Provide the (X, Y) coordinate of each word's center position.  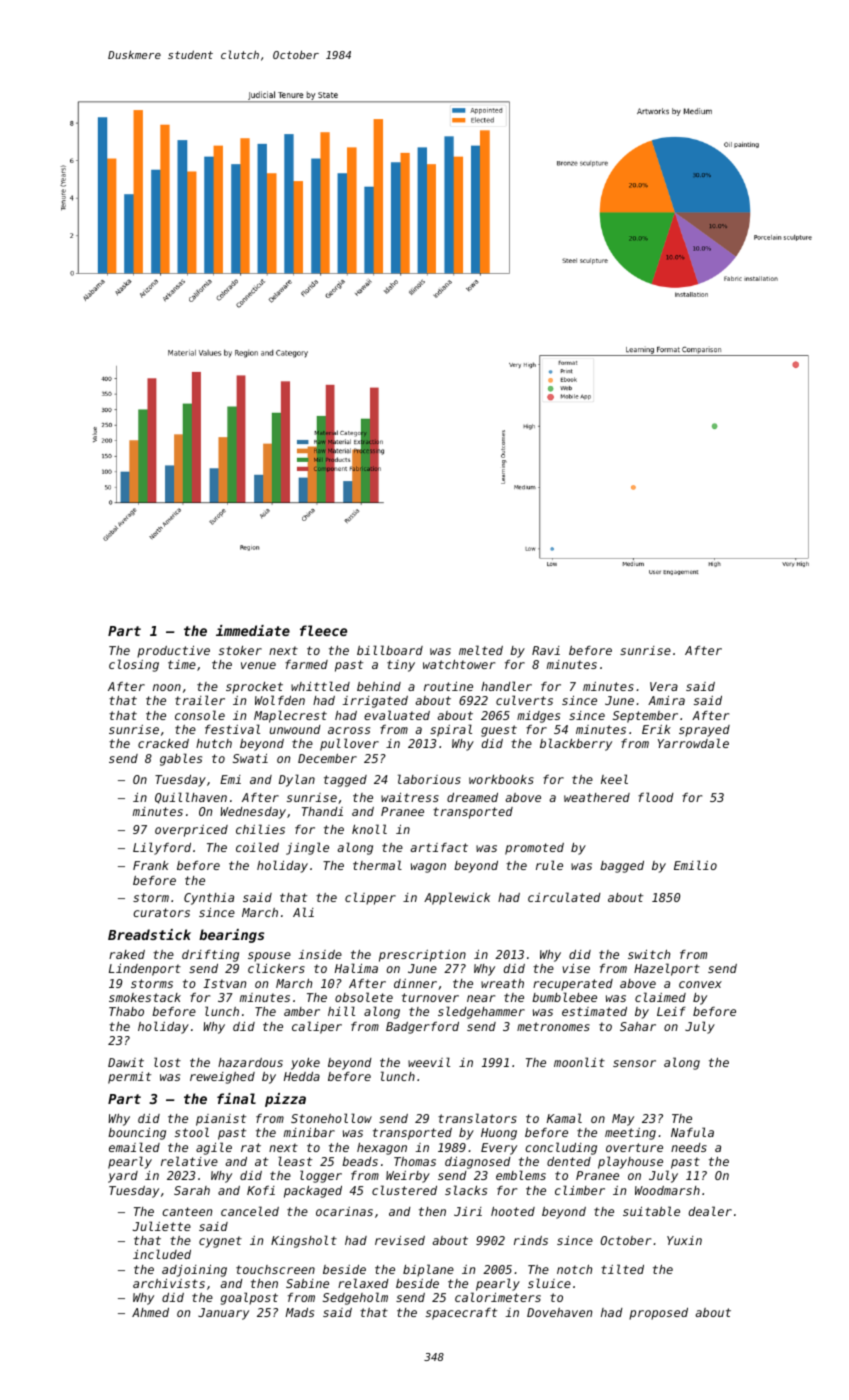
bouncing (137, 1134)
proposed (658, 1314)
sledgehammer (481, 1012)
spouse (269, 957)
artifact (439, 847)
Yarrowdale (693, 743)
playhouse (630, 1162)
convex (700, 984)
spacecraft (461, 1314)
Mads (300, 1312)
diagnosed (478, 1163)
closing (134, 665)
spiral (451, 730)
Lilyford (162, 848)
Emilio (695, 865)
